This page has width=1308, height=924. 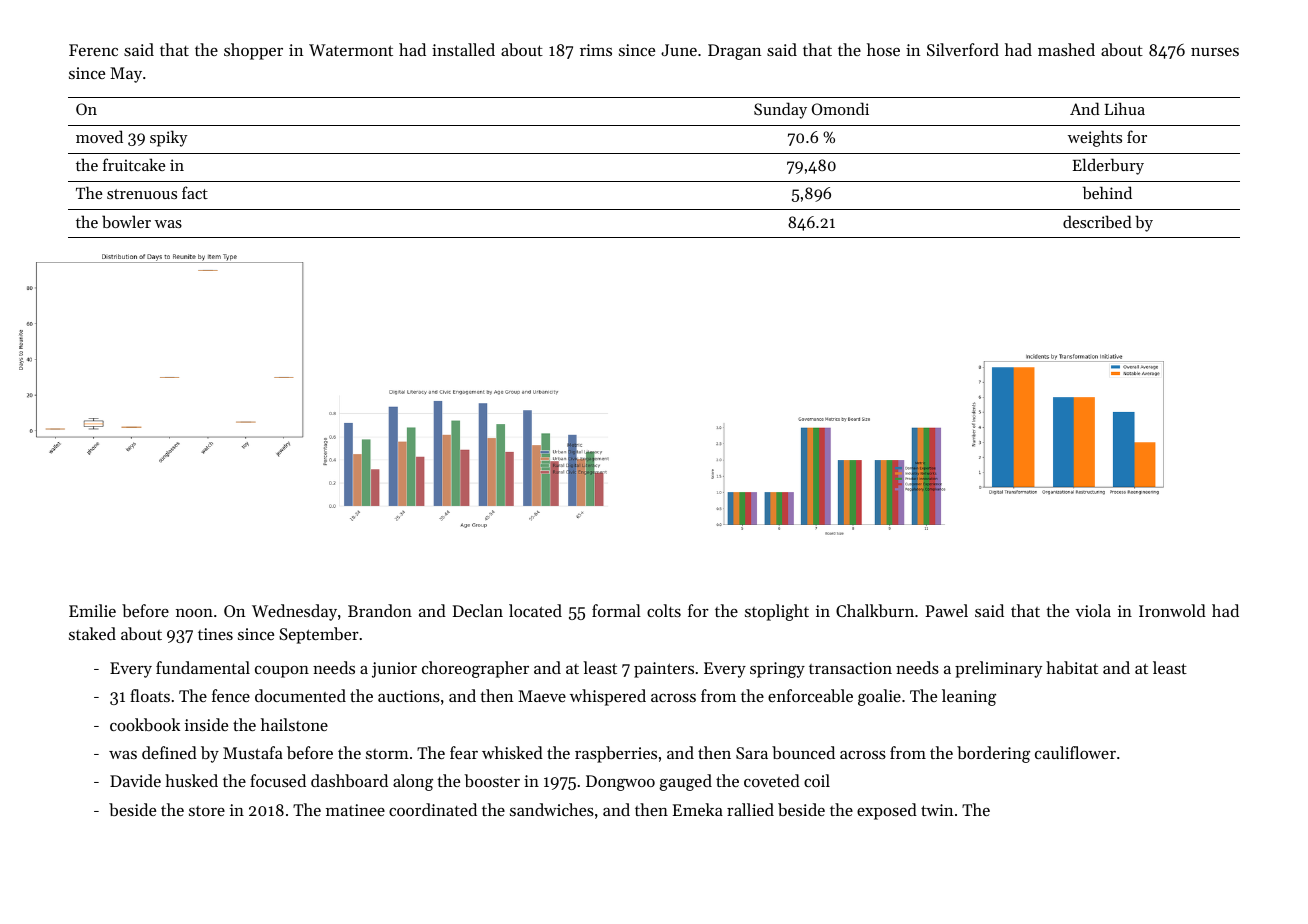 I want to click on Pawel, so click(x=947, y=610).
